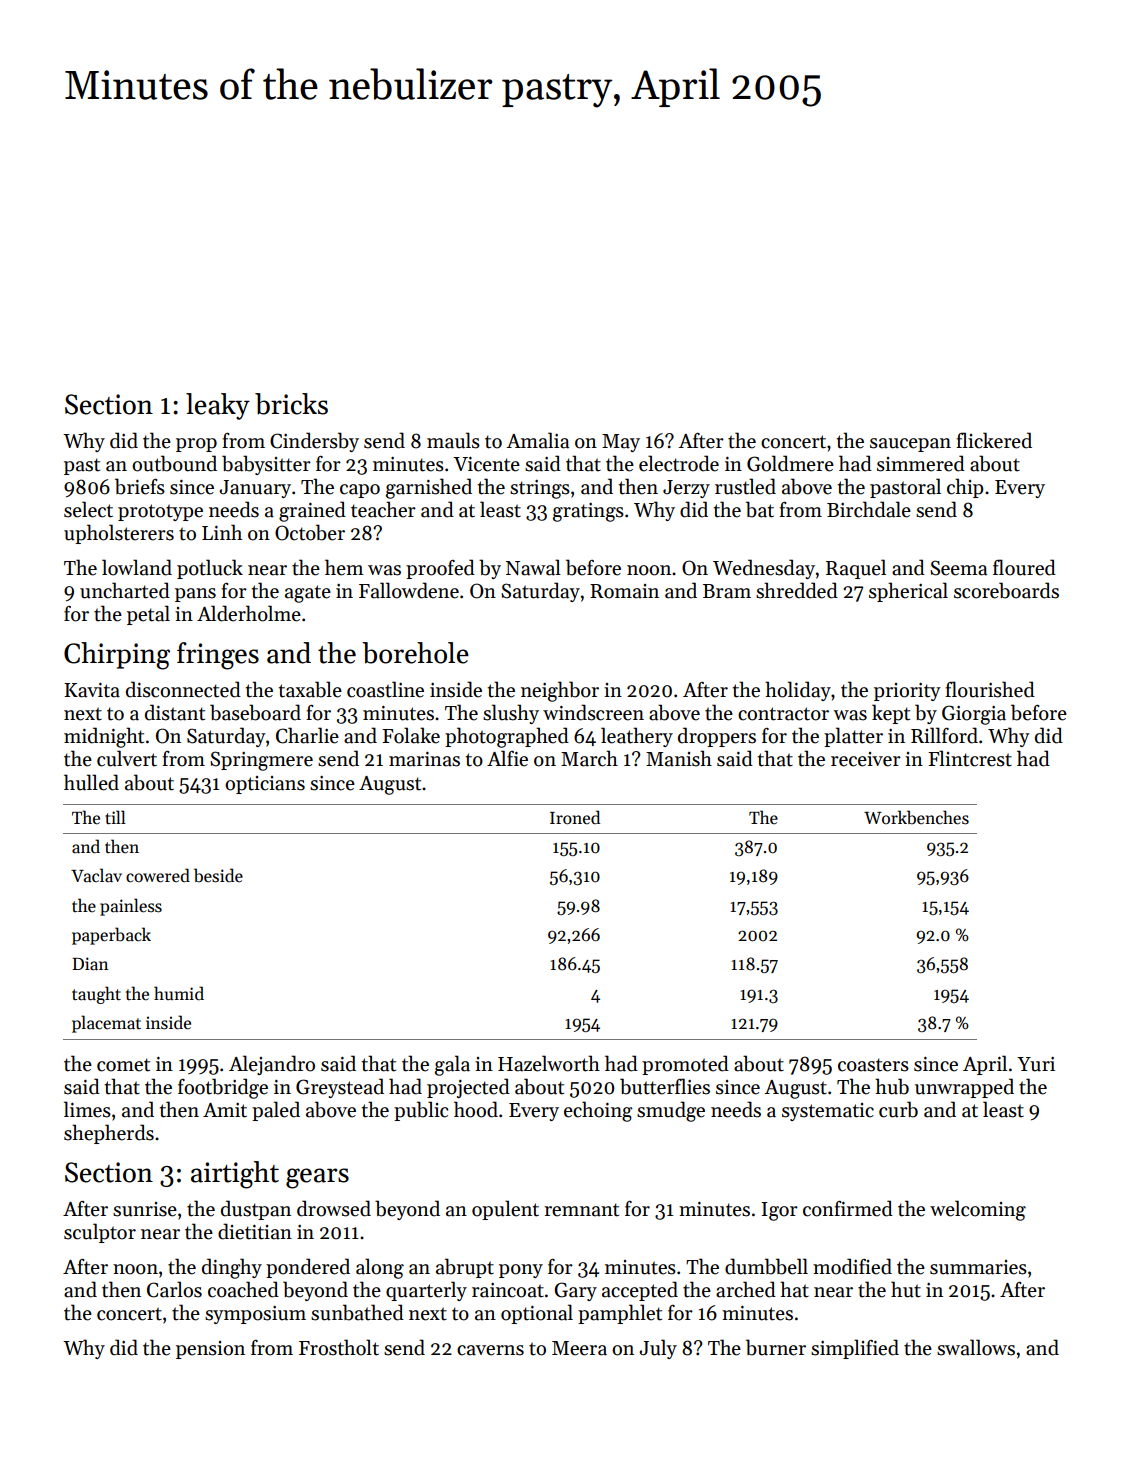 The width and height of the image is (1134, 1467). Describe the element at coordinates (505, 1210) in the image. I see `opulent` at that location.
